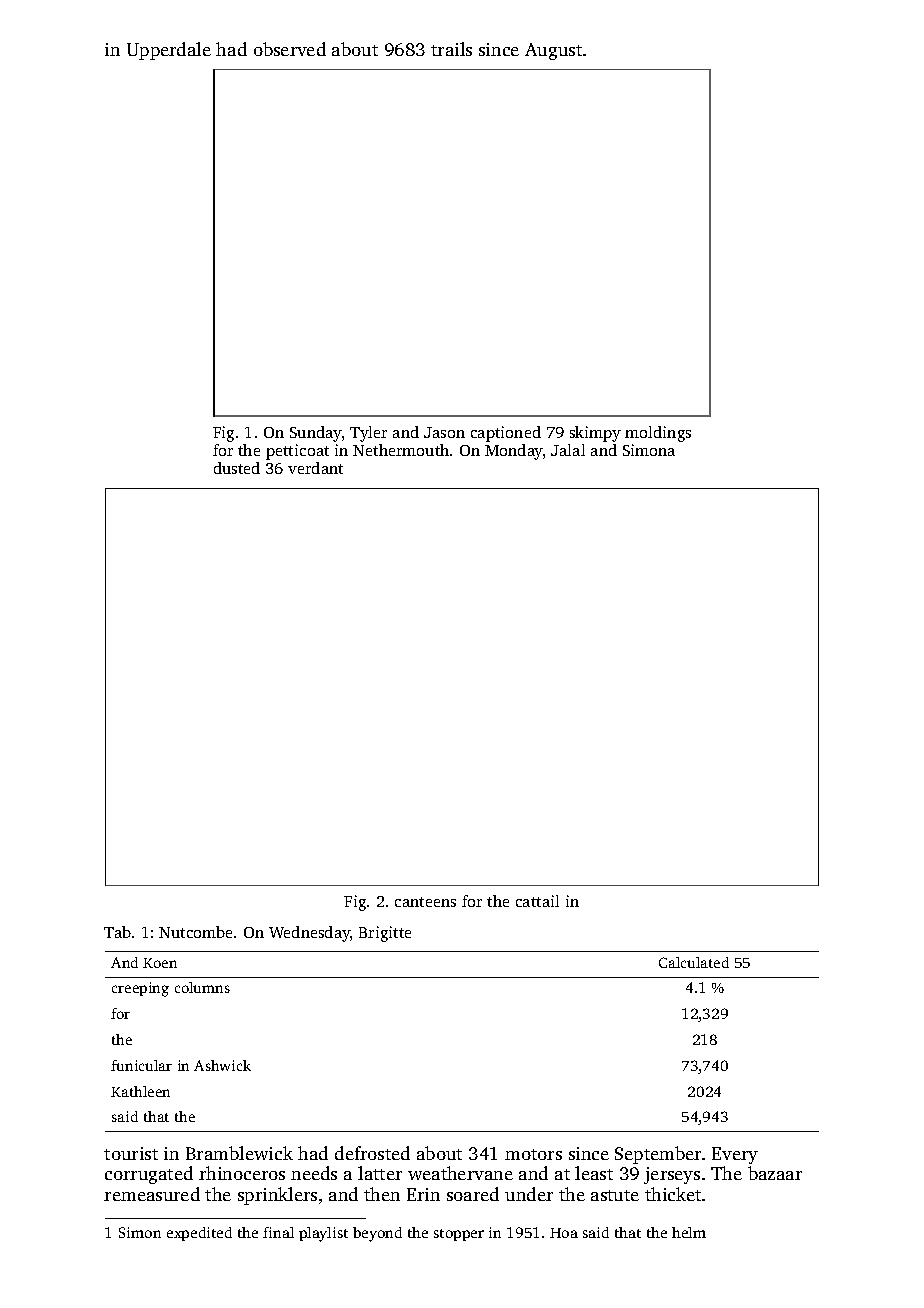 This screenshot has height=1308, width=924. What do you see at coordinates (117, 932) in the screenshot?
I see `Tab` at bounding box center [117, 932].
